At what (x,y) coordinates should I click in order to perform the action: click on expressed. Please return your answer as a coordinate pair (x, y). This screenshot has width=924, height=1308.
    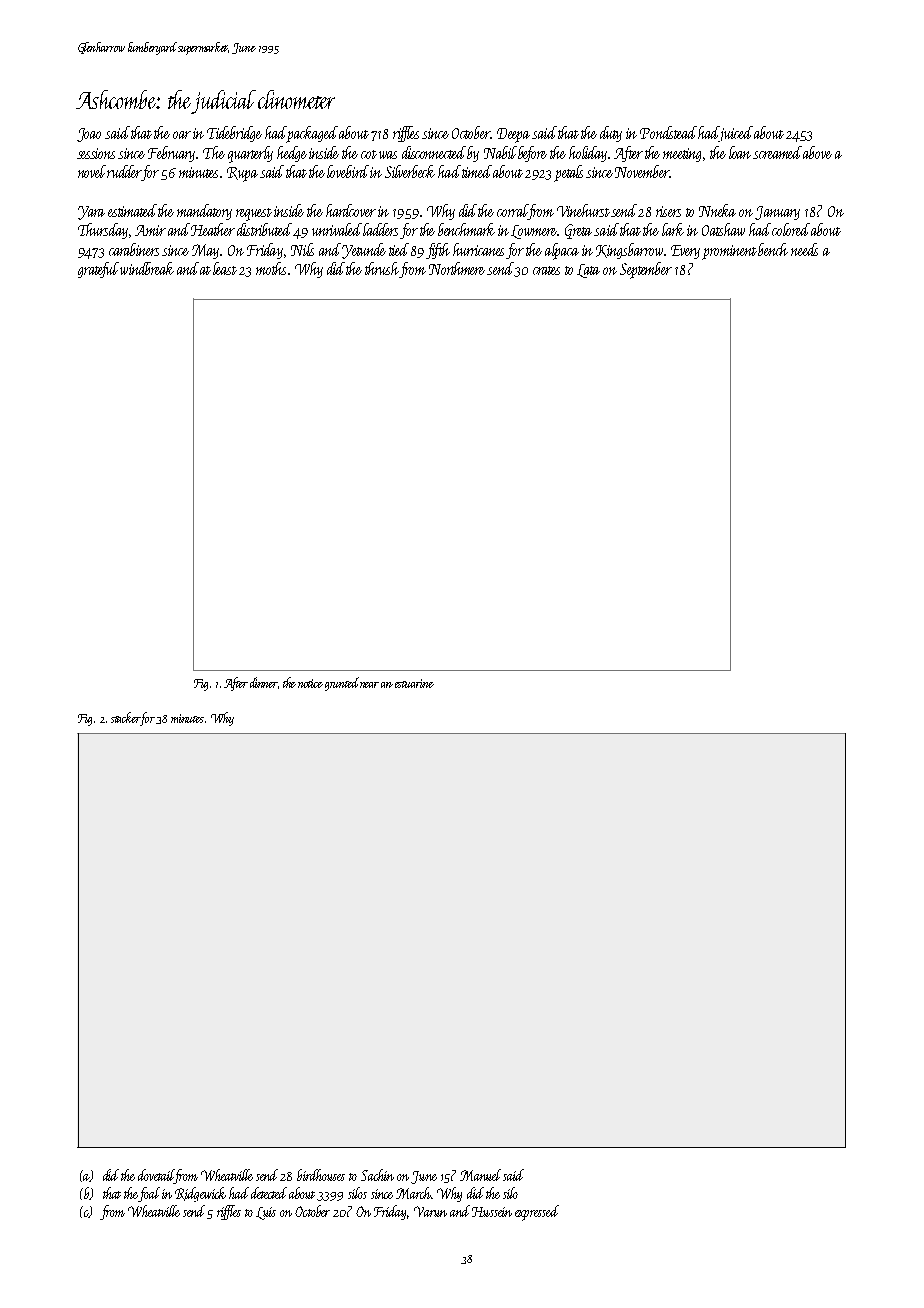
    Looking at the image, I should click on (537, 1213).
